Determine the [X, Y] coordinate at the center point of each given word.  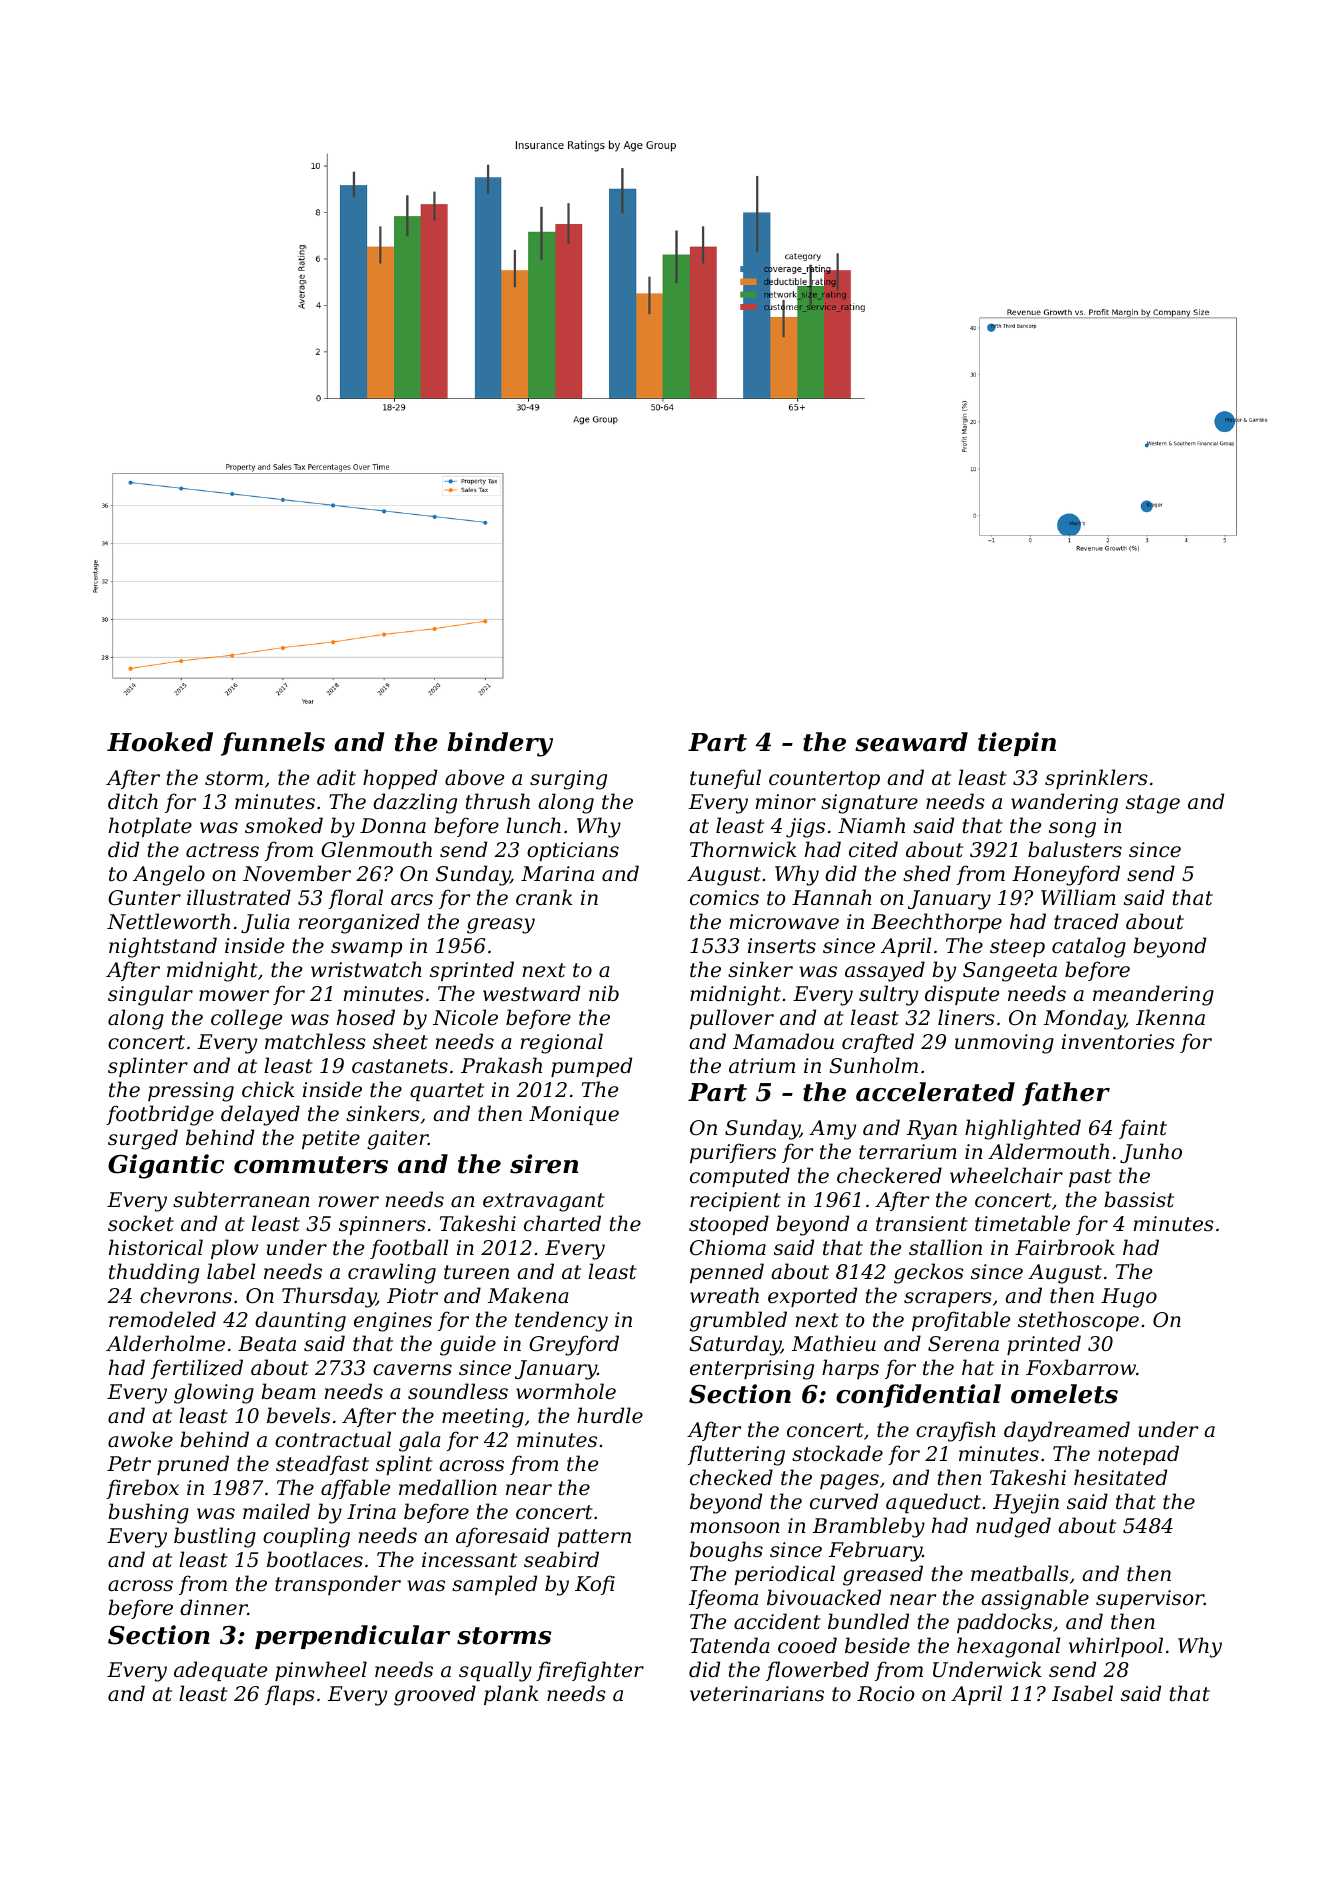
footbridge [160, 1115]
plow [234, 1249]
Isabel [1082, 1693]
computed [740, 1177]
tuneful [725, 779]
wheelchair [1006, 1175]
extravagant [544, 1202]
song [1072, 830]
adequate [220, 1671]
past [1090, 1178]
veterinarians [757, 1694]
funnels [273, 744]
